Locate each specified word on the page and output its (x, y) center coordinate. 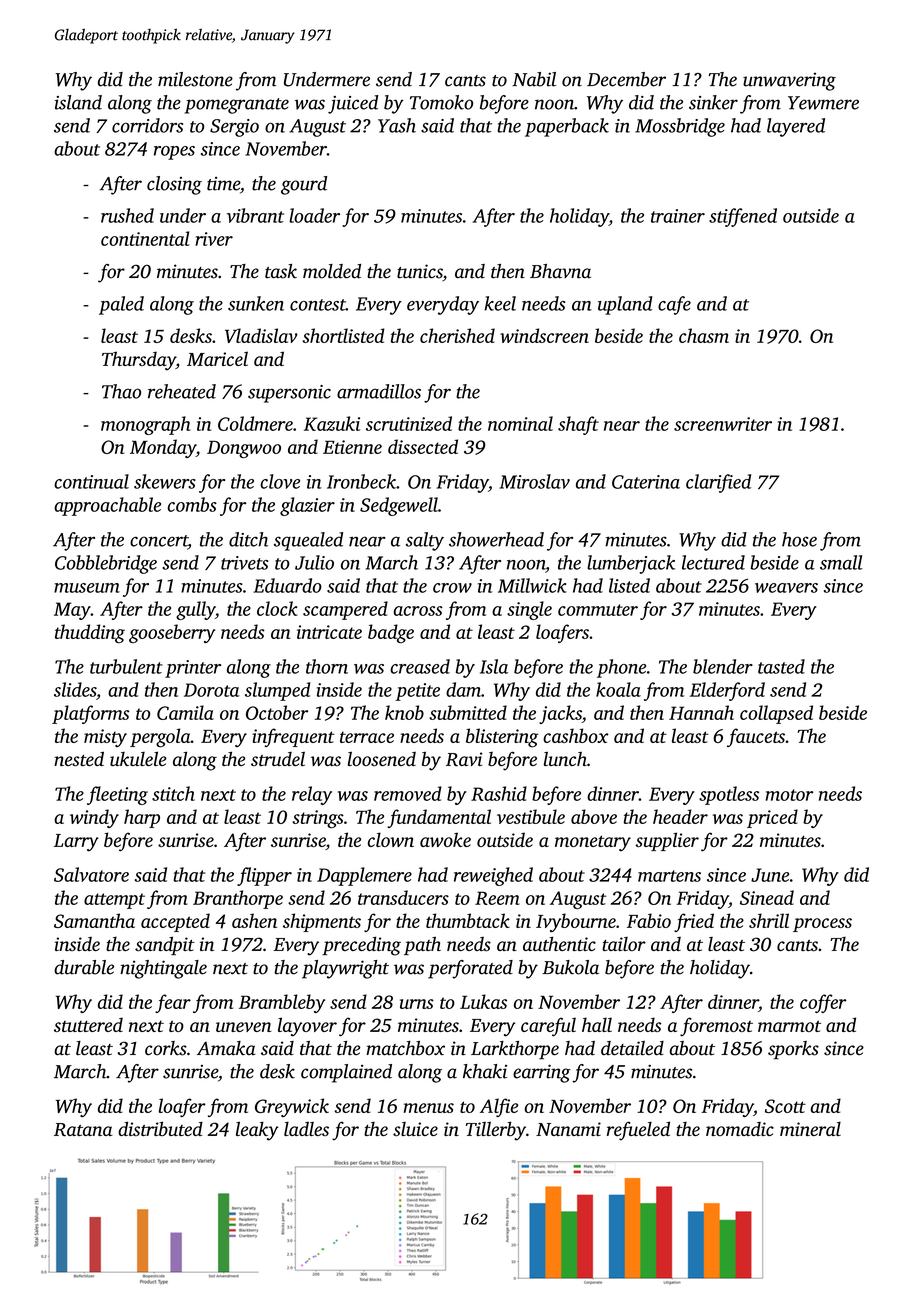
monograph (145, 425)
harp (142, 818)
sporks (793, 1050)
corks (166, 1048)
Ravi (464, 759)
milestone (195, 79)
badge (391, 634)
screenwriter (723, 424)
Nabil (534, 79)
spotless (729, 795)
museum (87, 588)
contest (318, 305)
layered (796, 127)
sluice (415, 1129)
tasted (781, 666)
